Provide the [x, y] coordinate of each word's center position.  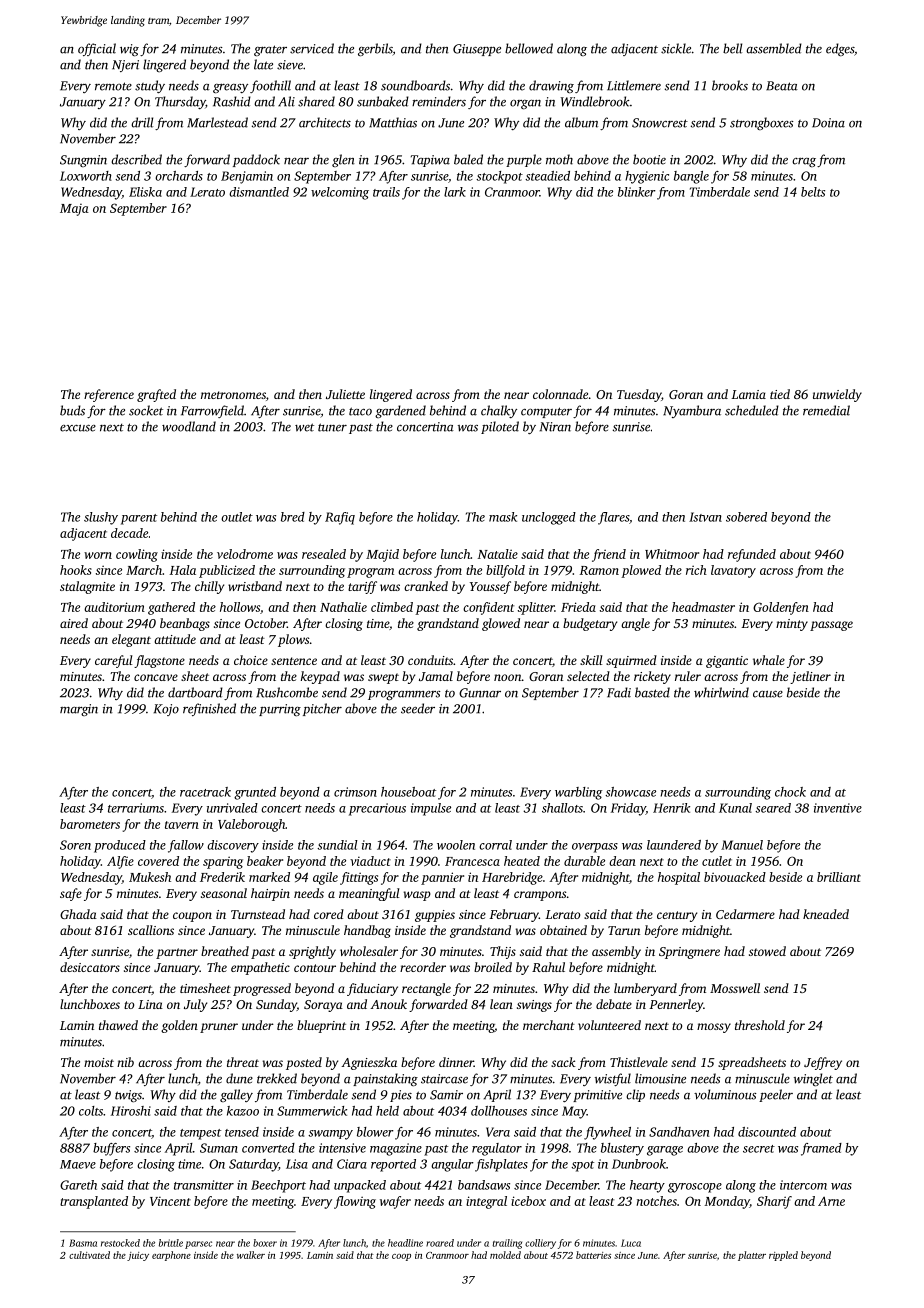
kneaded [826, 914]
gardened [400, 411]
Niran [555, 427]
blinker [637, 192]
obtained [563, 930]
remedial [826, 410]
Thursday [180, 102]
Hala [182, 570]
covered [158, 861]
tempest [200, 1134]
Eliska [145, 192]
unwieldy [837, 395]
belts [813, 192]
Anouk [388, 1004]
